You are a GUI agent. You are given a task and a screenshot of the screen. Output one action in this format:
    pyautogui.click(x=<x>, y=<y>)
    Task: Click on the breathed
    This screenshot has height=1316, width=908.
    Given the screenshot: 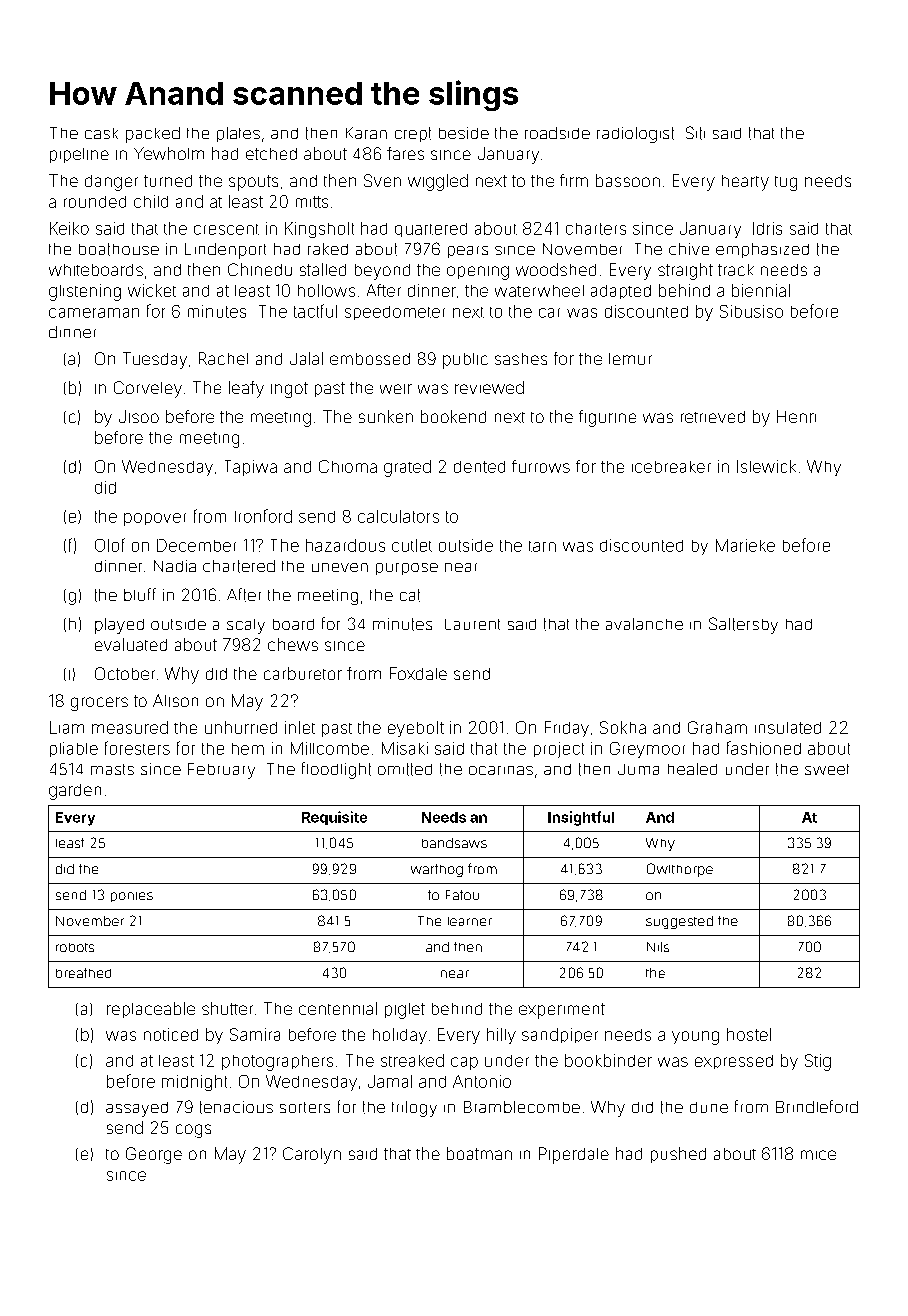 What is the action you would take?
    pyautogui.click(x=83, y=973)
